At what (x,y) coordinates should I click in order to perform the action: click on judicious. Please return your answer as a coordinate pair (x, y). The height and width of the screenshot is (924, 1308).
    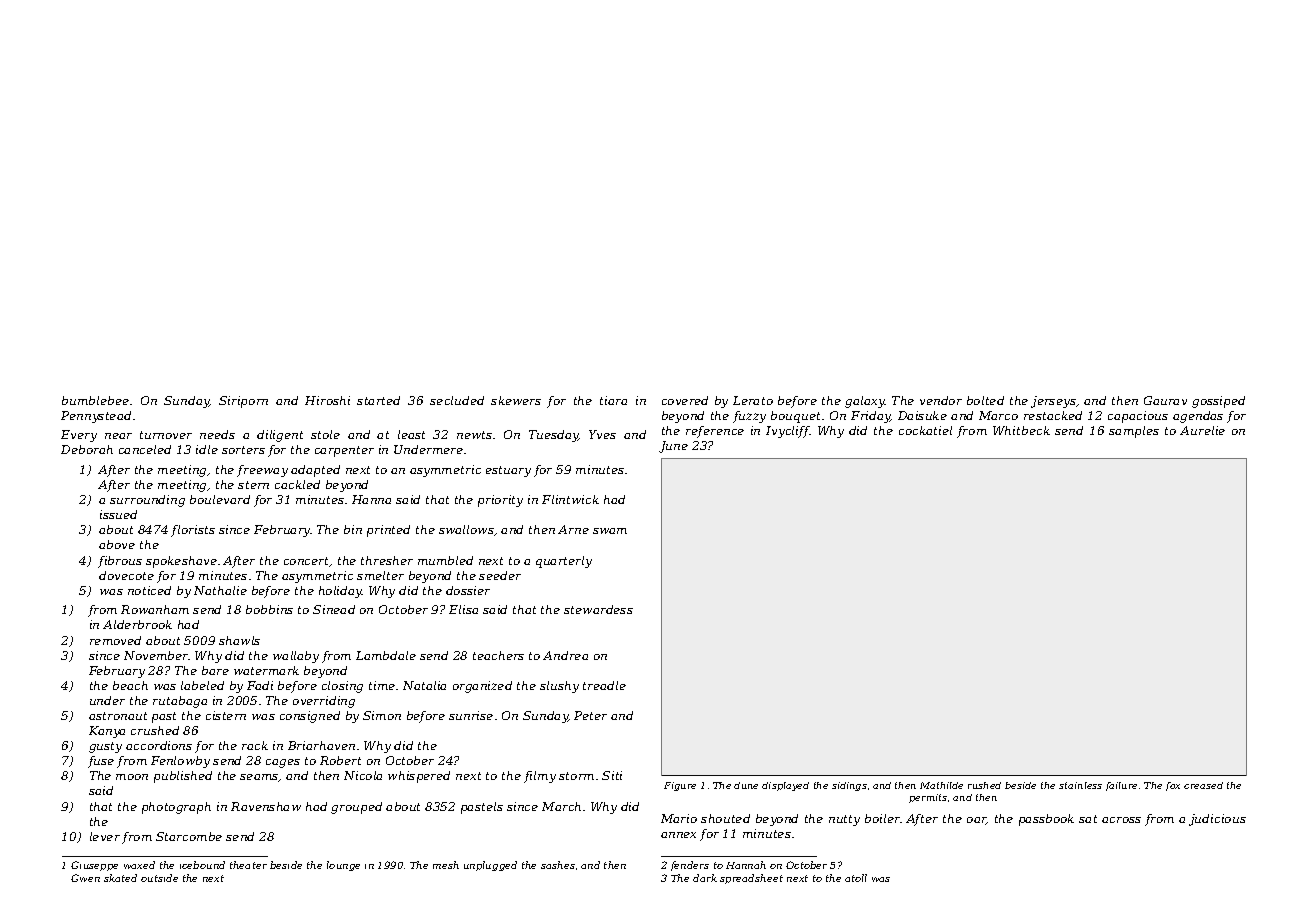
    Looking at the image, I should click on (1217, 820).
